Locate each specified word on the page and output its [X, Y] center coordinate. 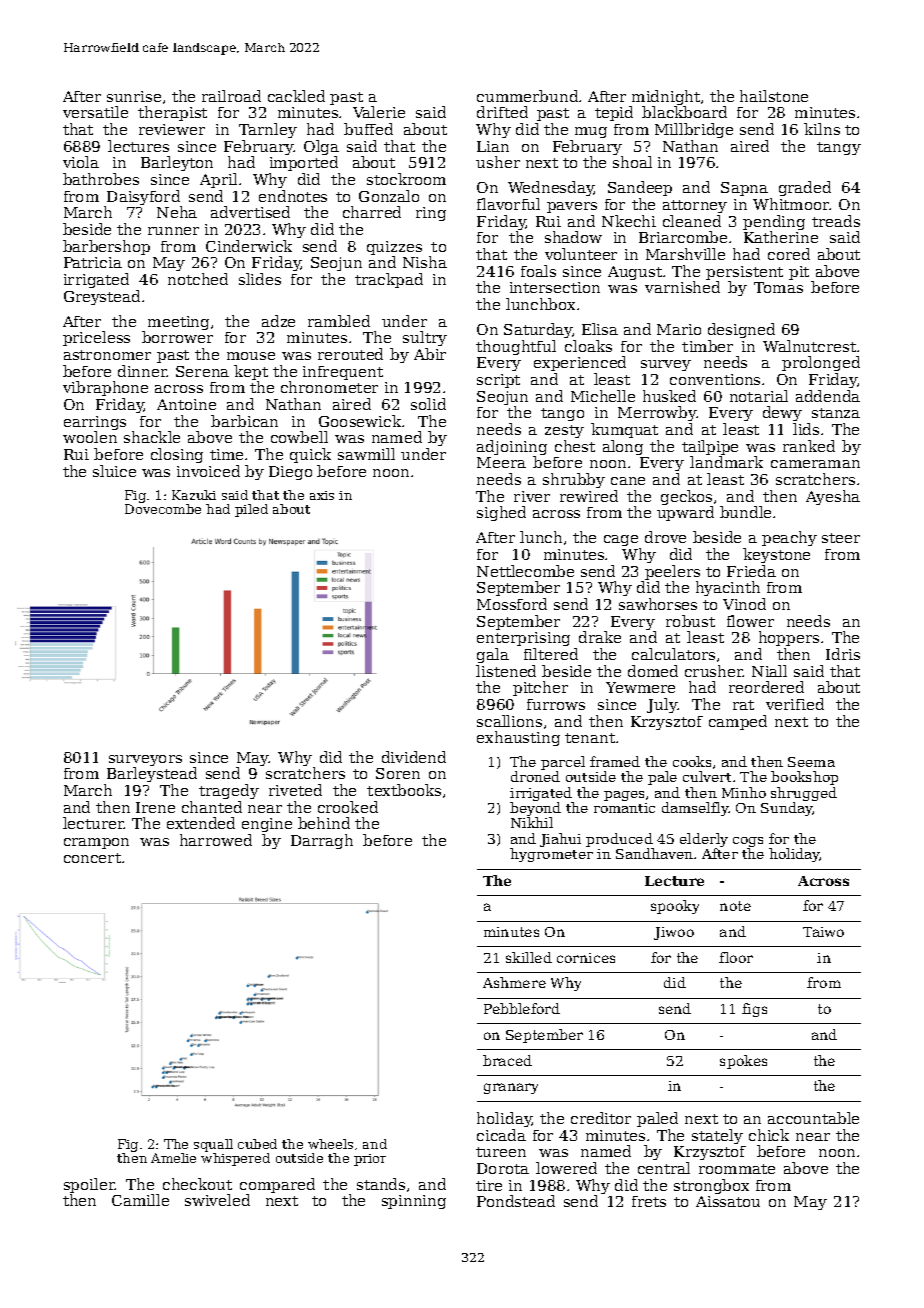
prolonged [821, 363]
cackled [296, 96]
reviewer [172, 129]
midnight [666, 97]
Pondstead [516, 1201]
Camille [140, 1200]
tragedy [229, 791]
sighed [501, 513]
